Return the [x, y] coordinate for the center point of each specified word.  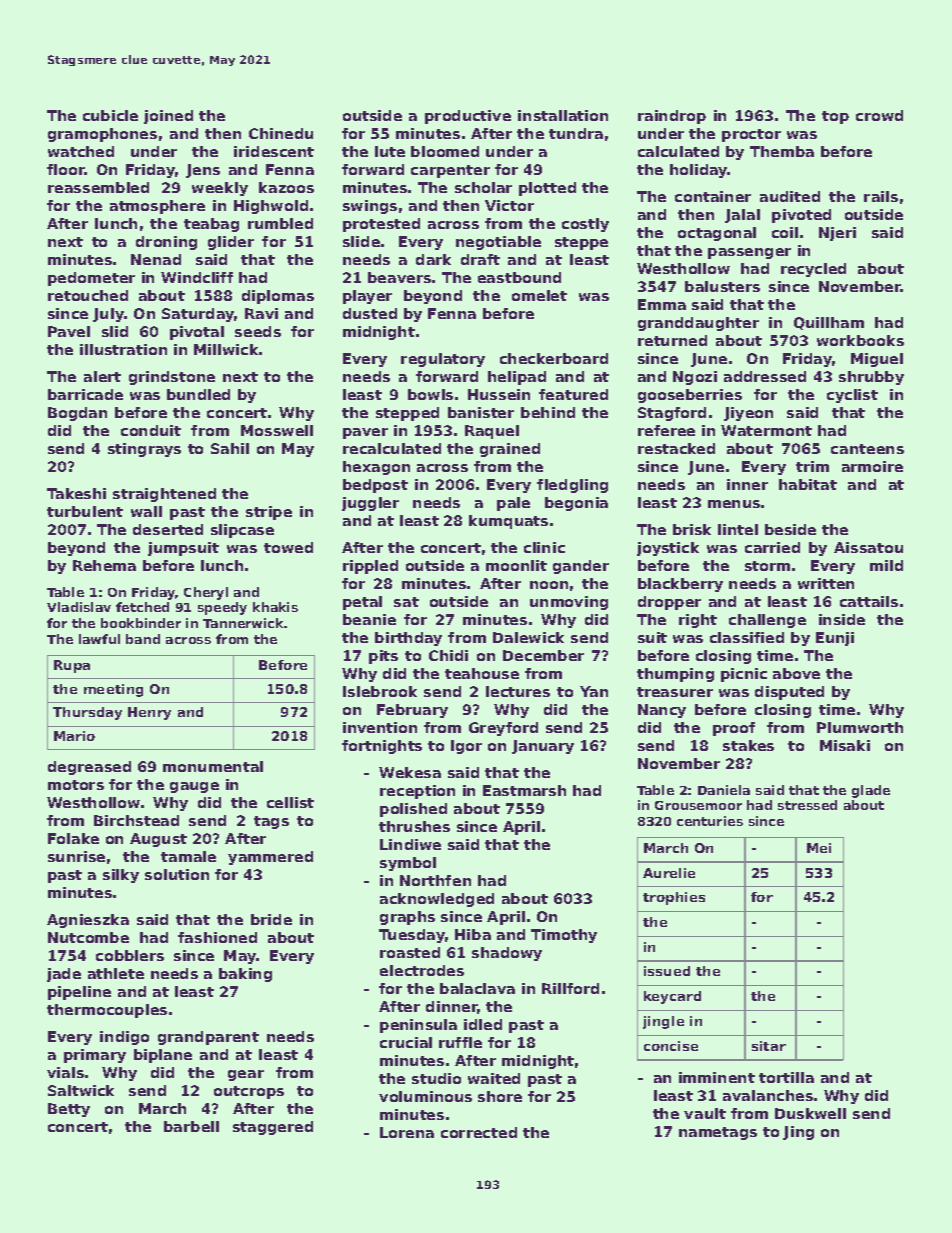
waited [494, 1078]
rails [881, 196]
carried [772, 547]
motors [76, 785]
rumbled [280, 223]
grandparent [208, 1038]
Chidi [448, 655]
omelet [539, 295]
